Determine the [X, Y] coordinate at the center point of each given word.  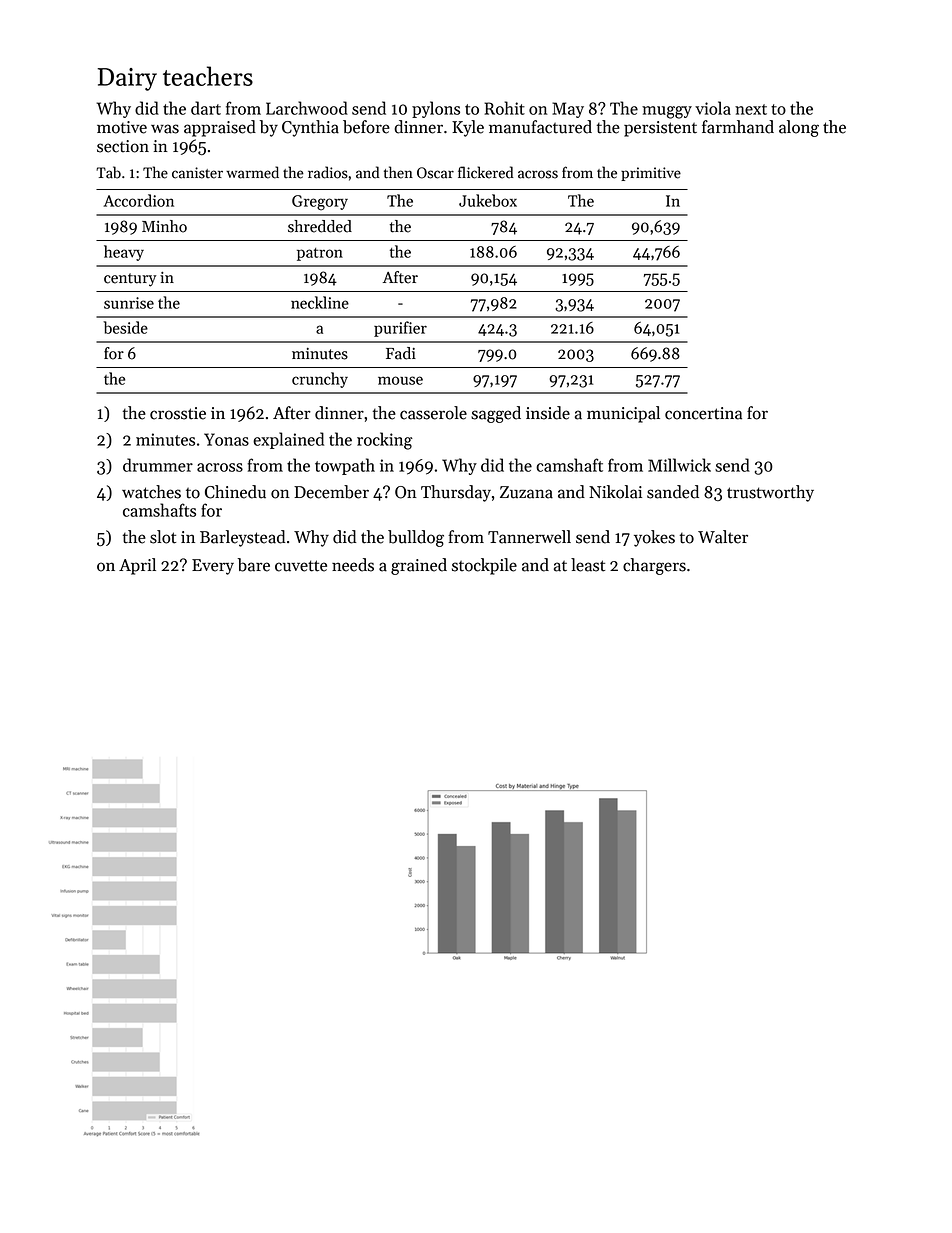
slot [163, 537]
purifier [400, 329]
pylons [436, 109]
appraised [220, 128]
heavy [124, 253]
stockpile [484, 566]
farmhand [738, 127]
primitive [651, 174]
